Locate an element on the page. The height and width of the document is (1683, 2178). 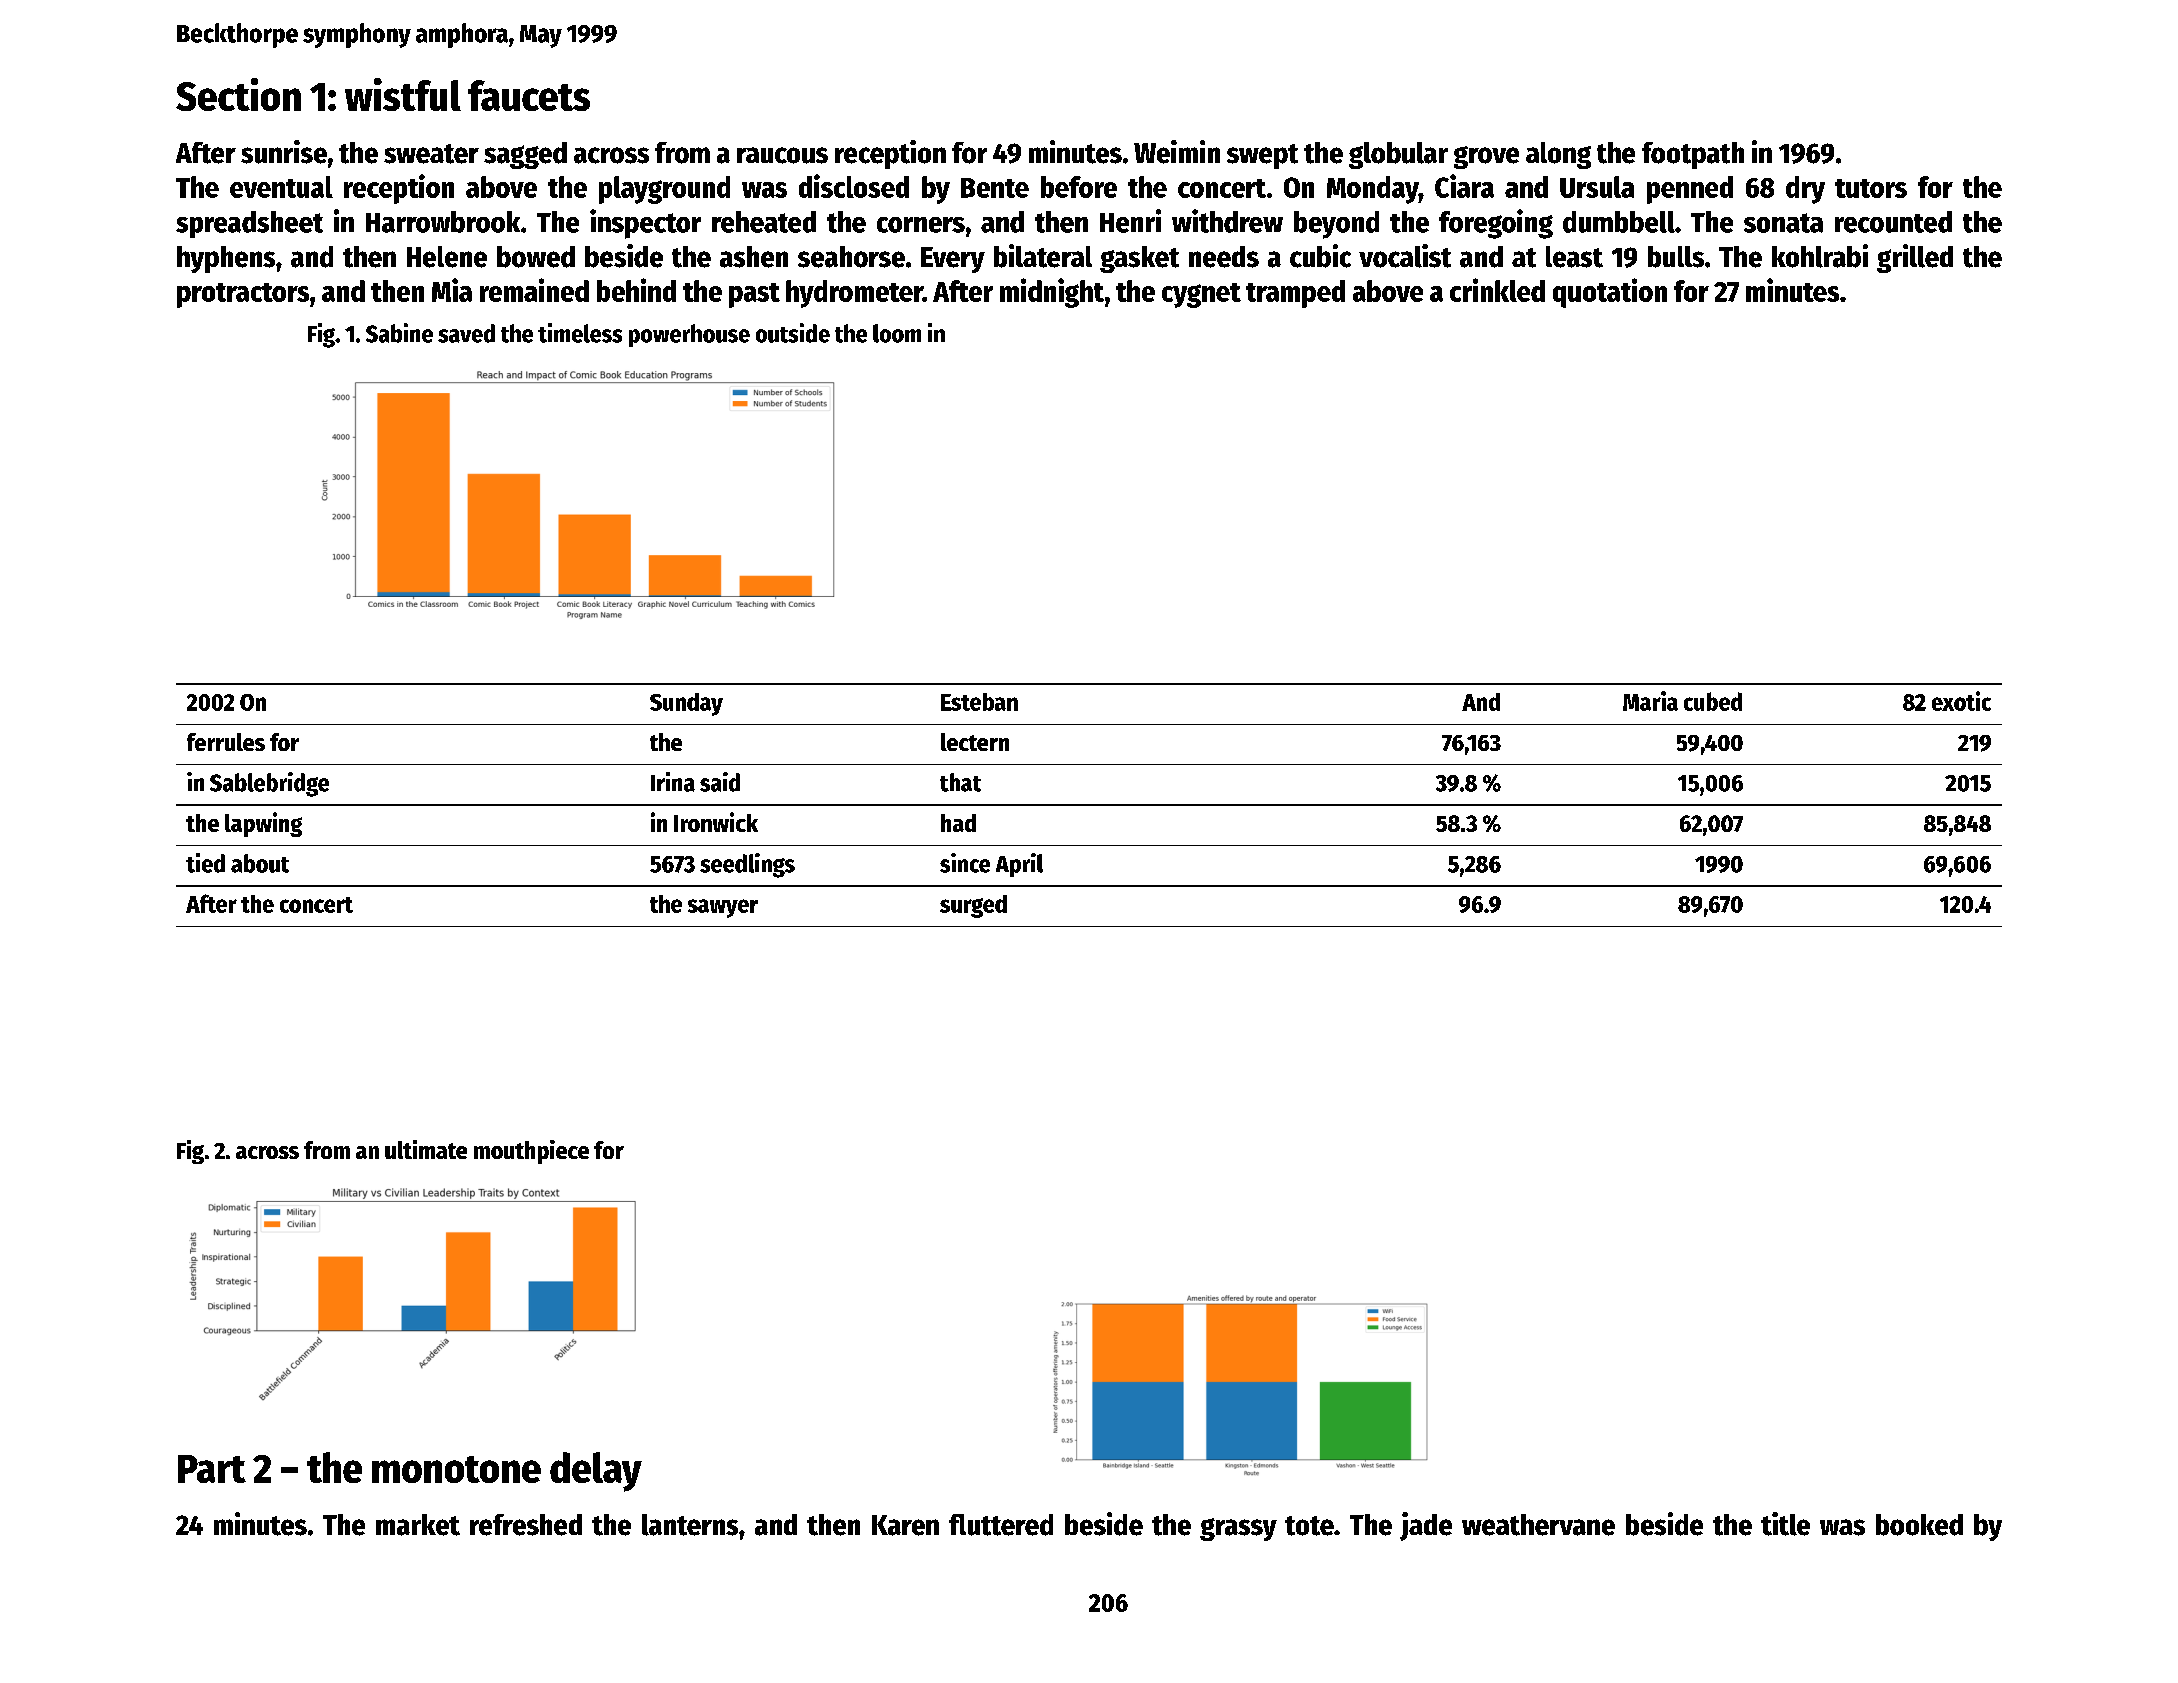
faucets is located at coordinates (529, 95).
